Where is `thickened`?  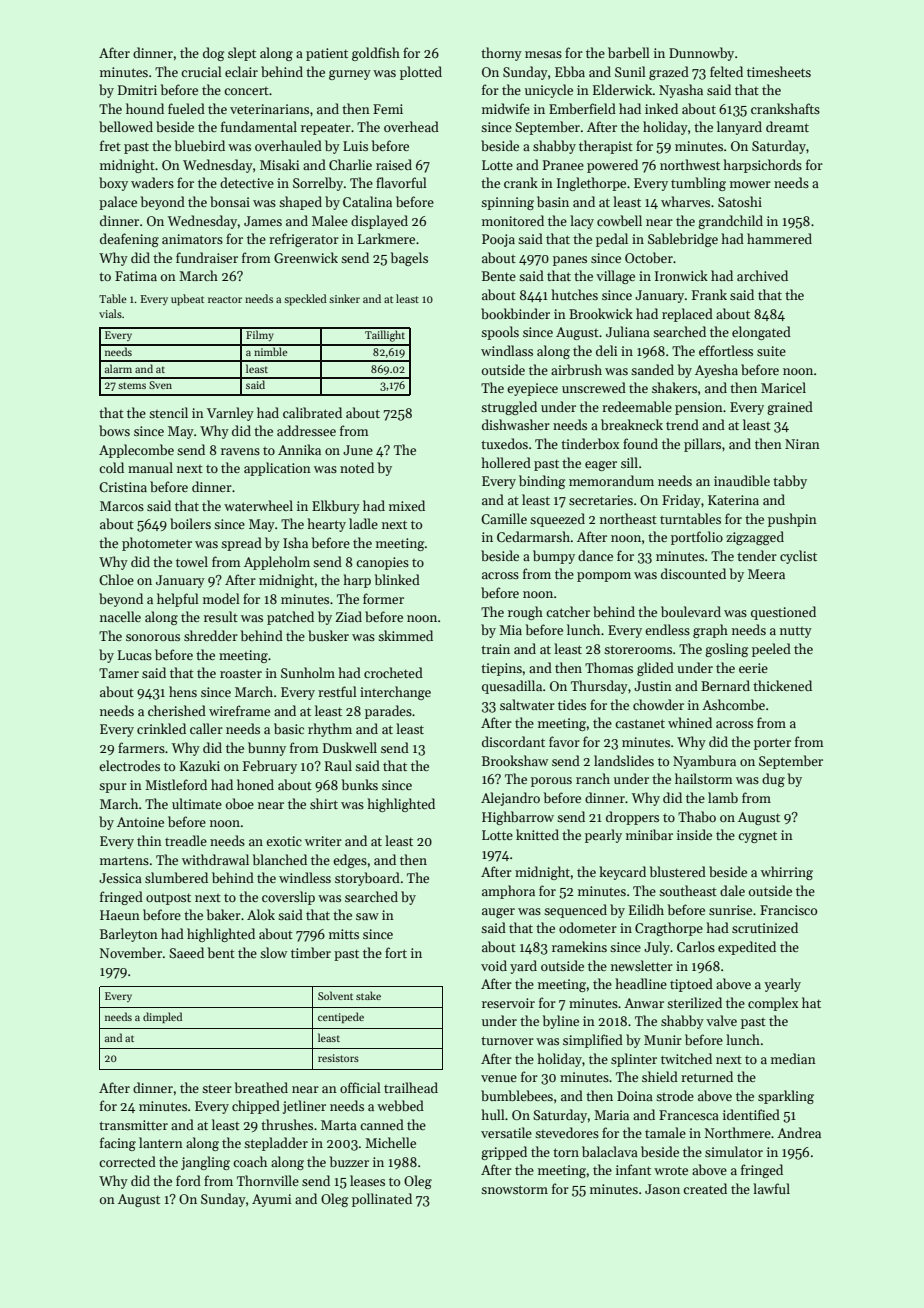 thickened is located at coordinates (782, 685).
